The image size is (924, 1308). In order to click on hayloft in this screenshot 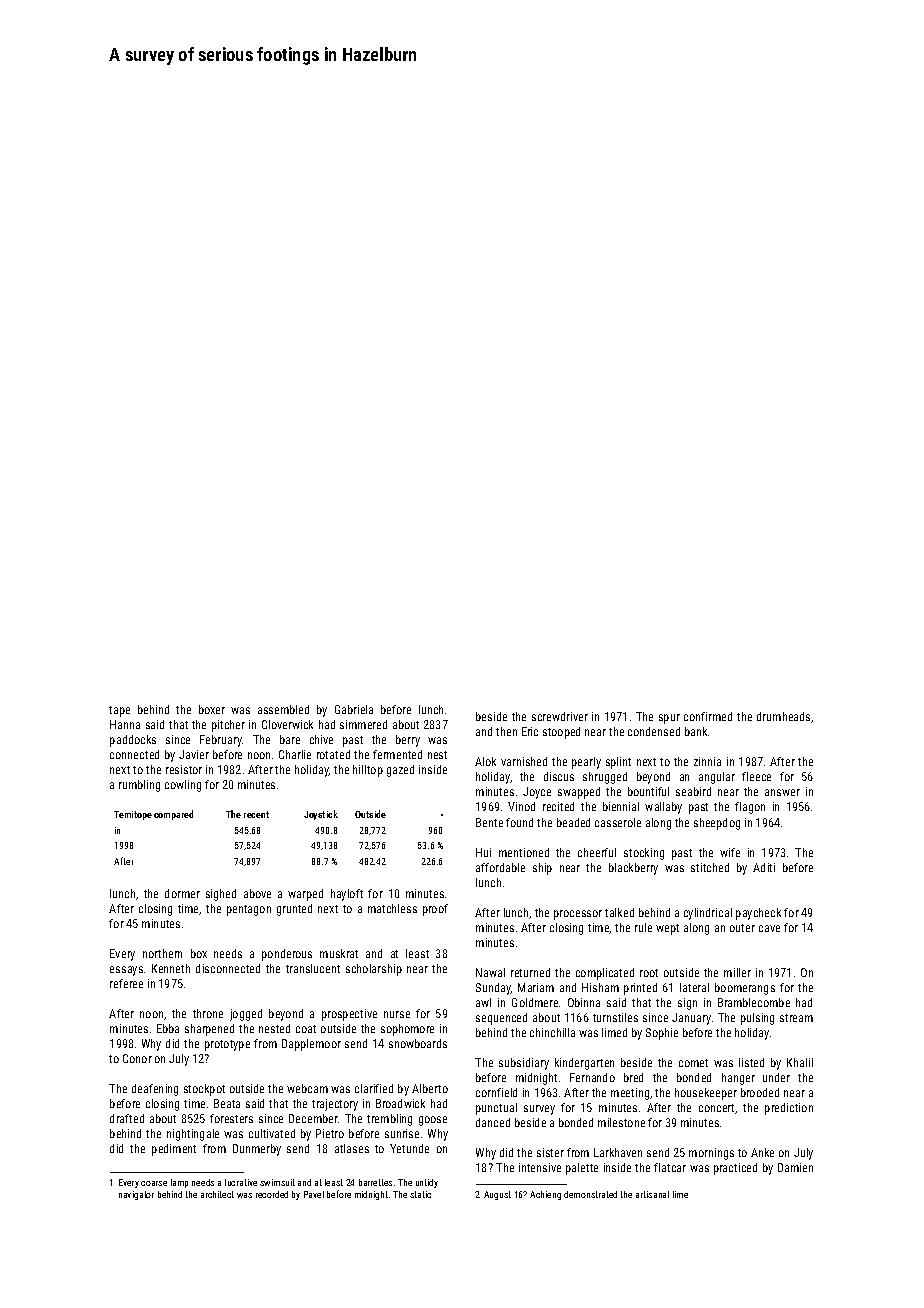, I will do `click(347, 895)`.
